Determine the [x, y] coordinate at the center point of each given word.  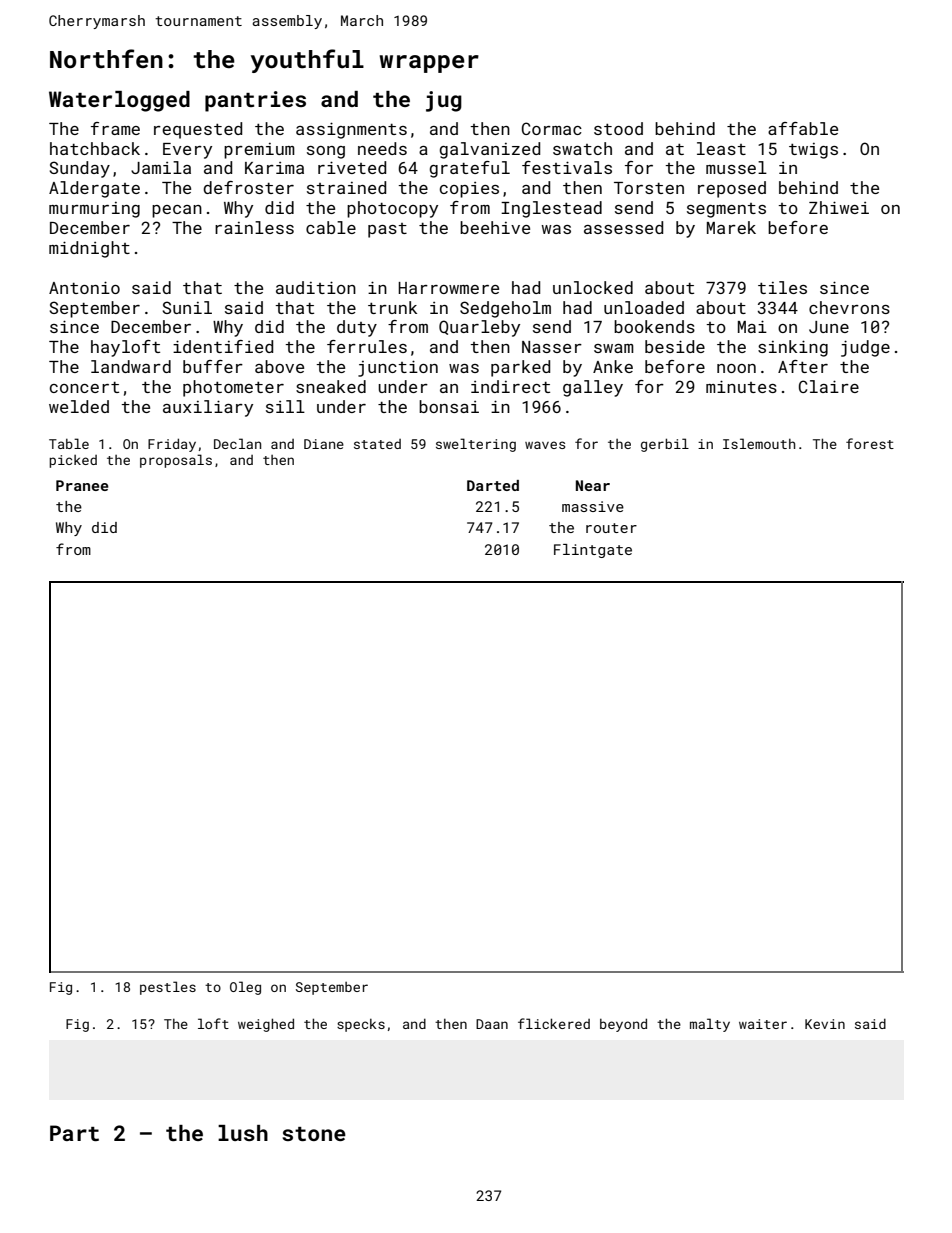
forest [870, 443]
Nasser [552, 347]
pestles [168, 988]
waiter [763, 1024]
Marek [731, 227]
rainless [254, 227]
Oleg [245, 988]
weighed [266, 1025]
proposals [176, 461]
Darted [493, 485]
